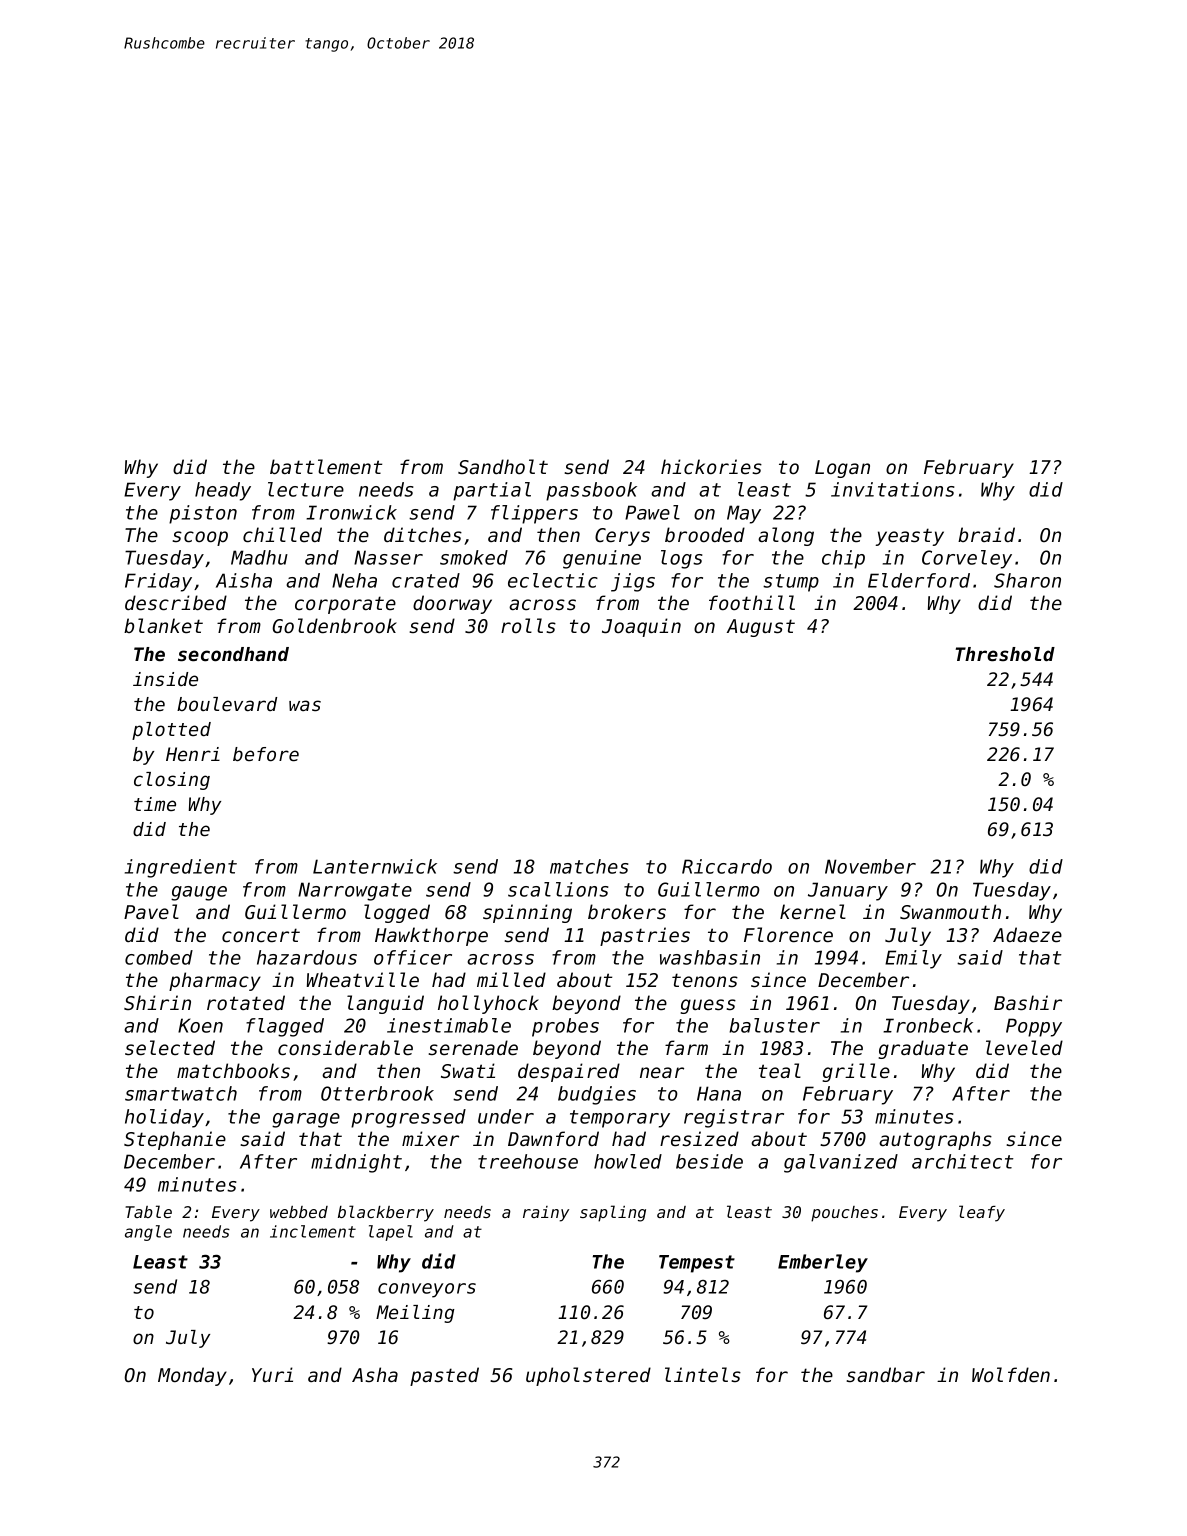  Describe the element at coordinates (192, 1376) in the screenshot. I see `Monday` at that location.
